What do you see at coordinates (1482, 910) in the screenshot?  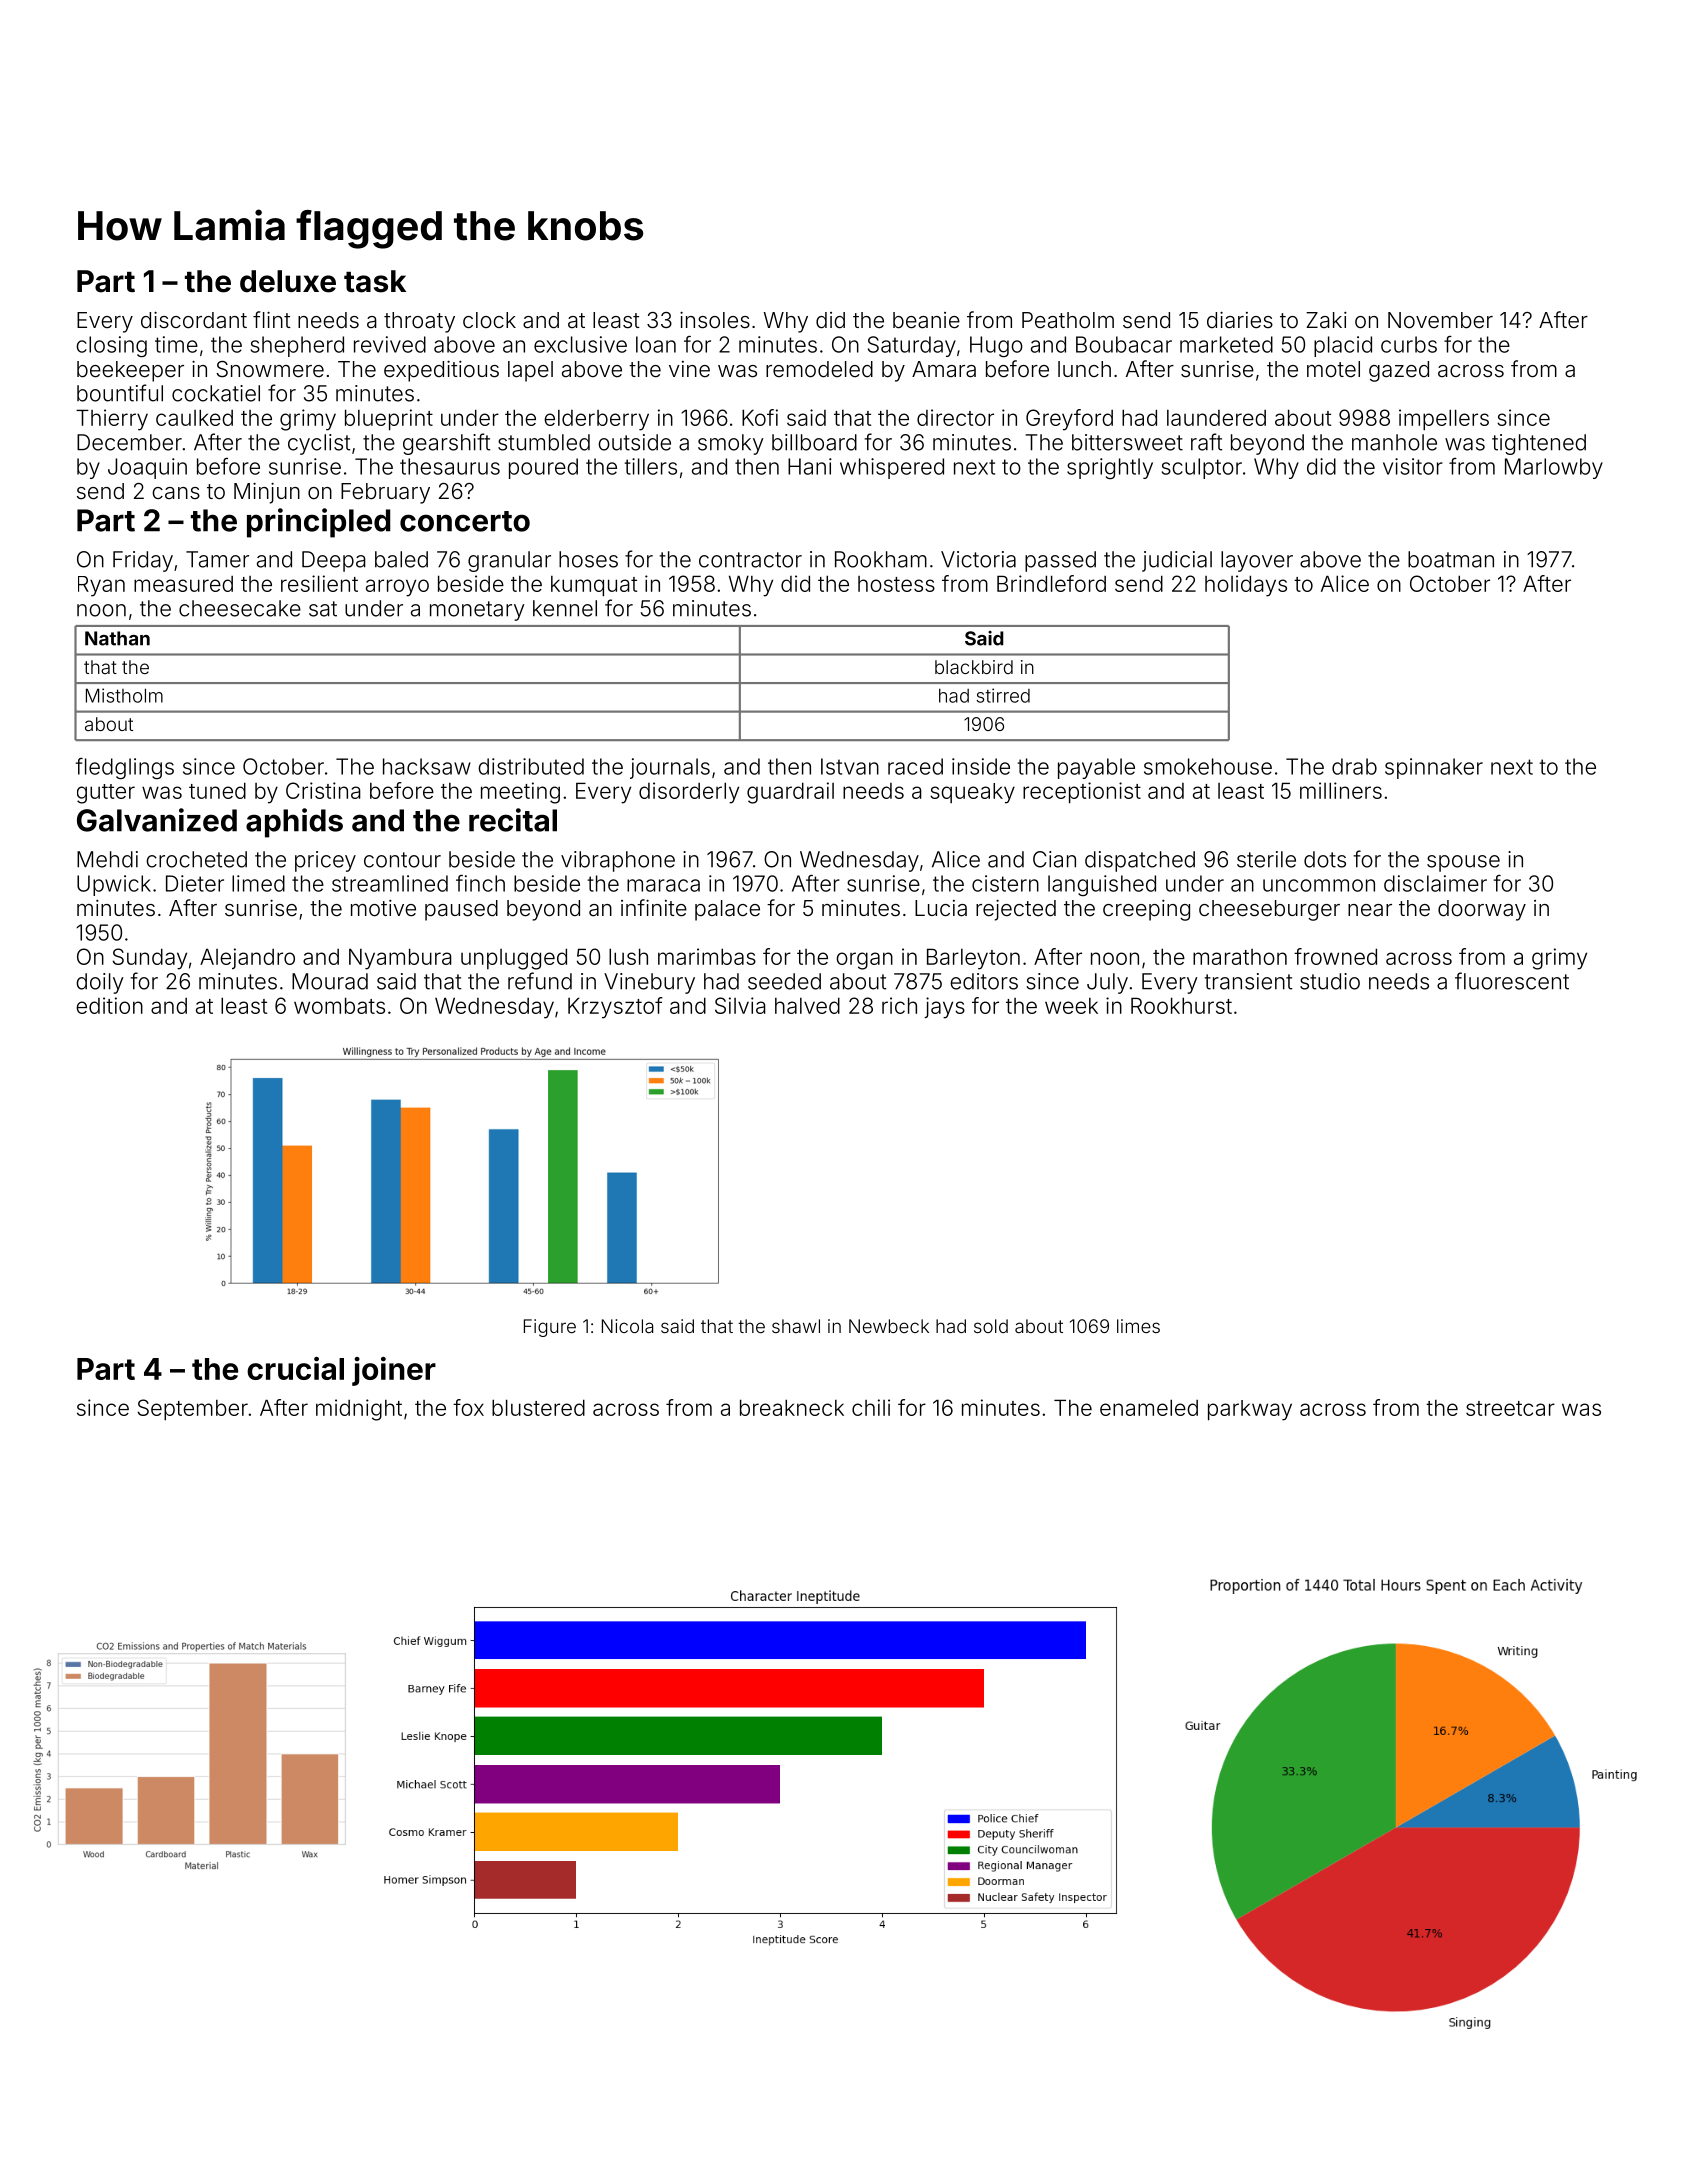 I see `doorway` at bounding box center [1482, 910].
